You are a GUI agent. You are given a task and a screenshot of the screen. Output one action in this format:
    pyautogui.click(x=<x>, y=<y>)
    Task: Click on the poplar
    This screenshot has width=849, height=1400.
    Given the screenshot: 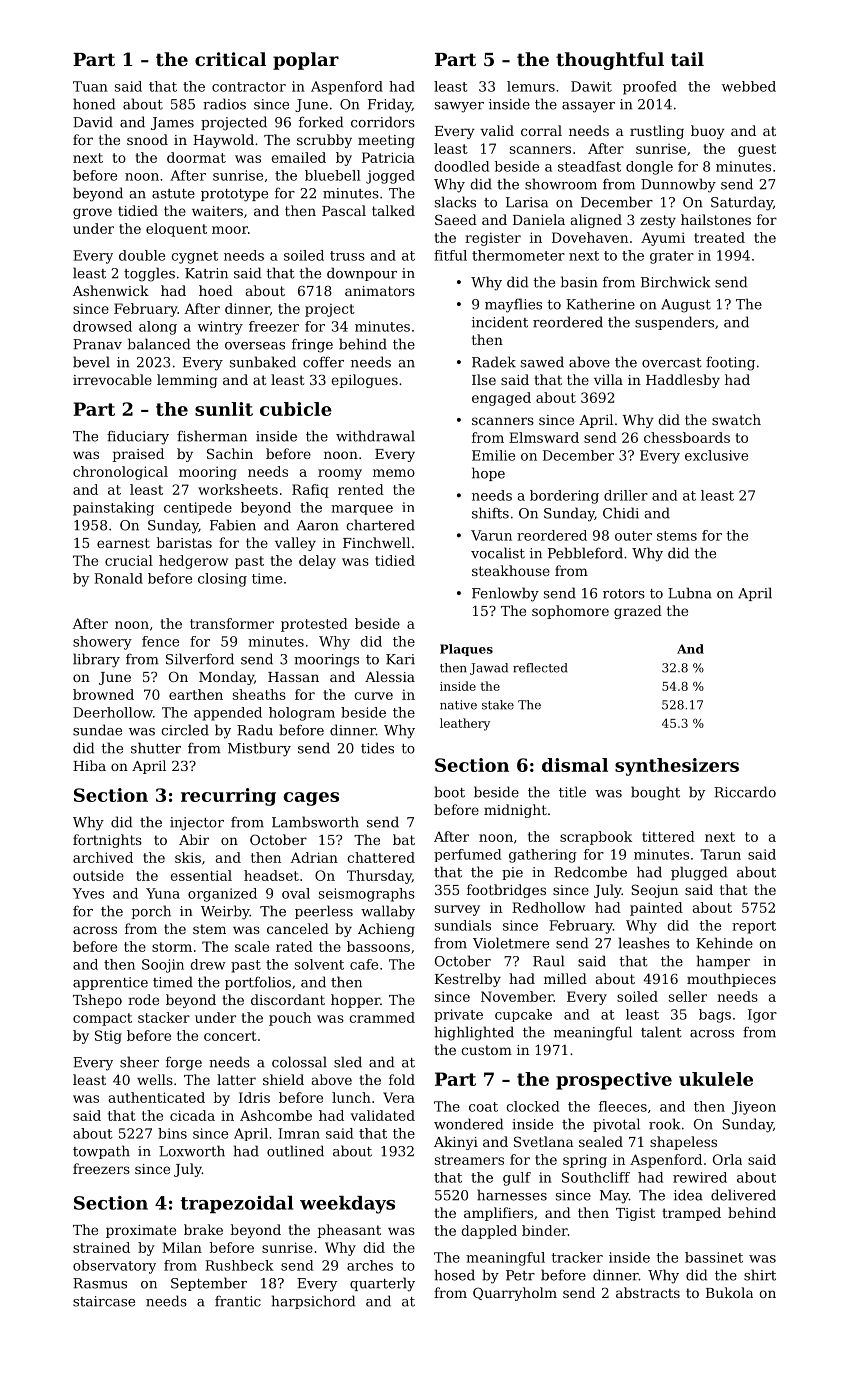 What is the action you would take?
    pyautogui.click(x=306, y=61)
